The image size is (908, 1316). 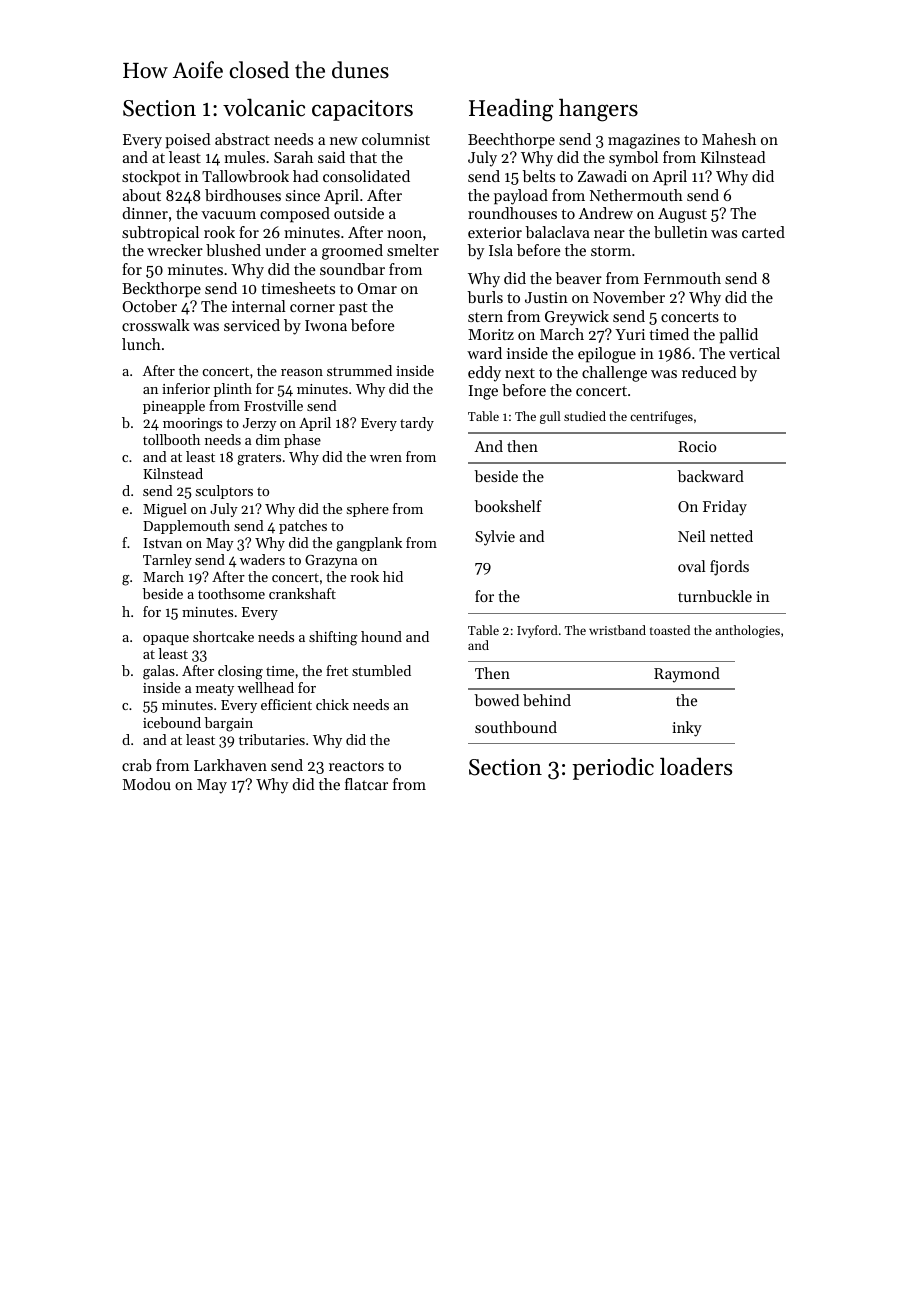 I want to click on sphere, so click(x=368, y=510).
